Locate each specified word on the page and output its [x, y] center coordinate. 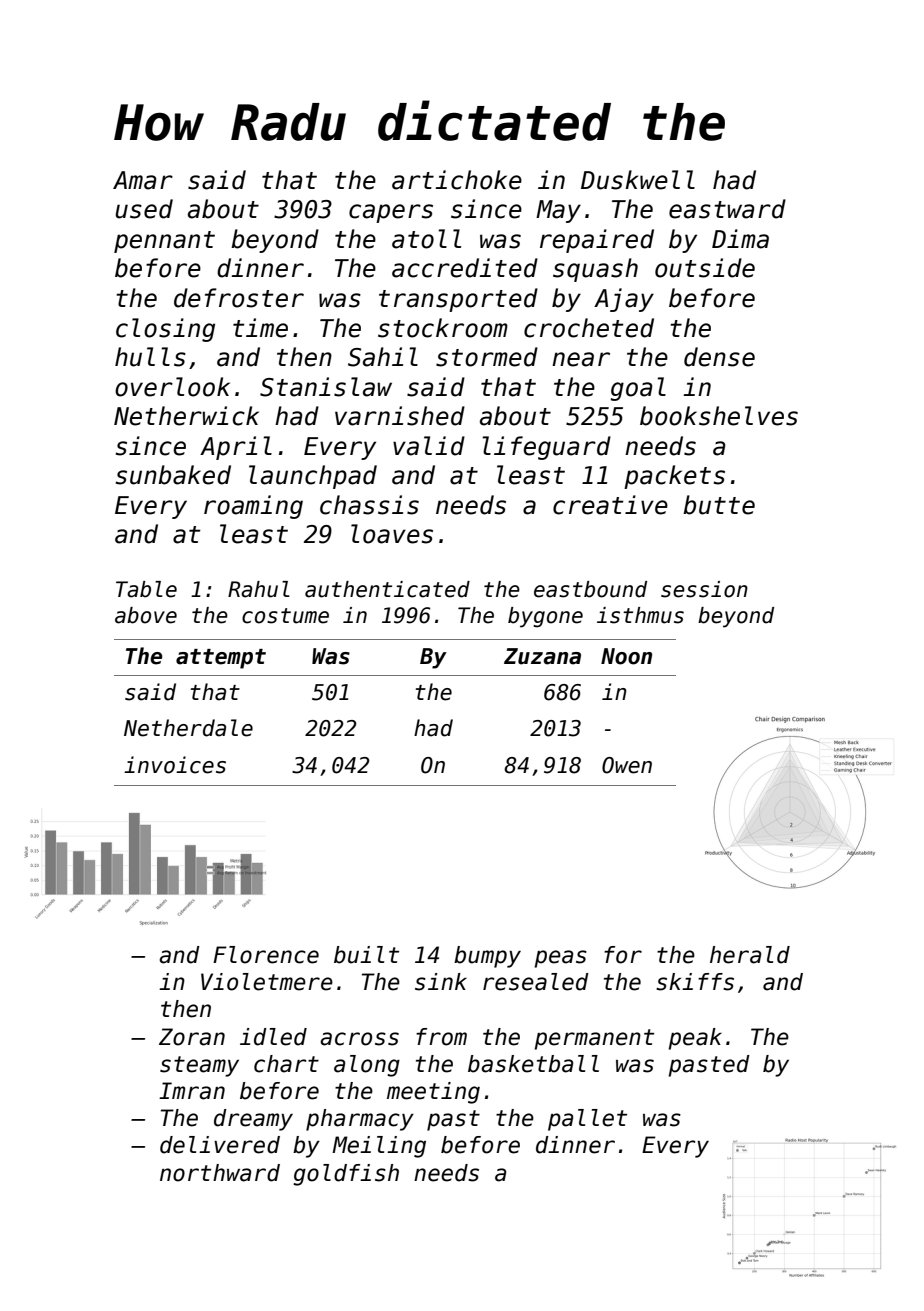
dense [719, 357]
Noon [626, 656]
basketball [533, 1064]
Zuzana [542, 656]
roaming [253, 507]
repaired [597, 241]
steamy [199, 1066]
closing [165, 330]
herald [750, 955]
